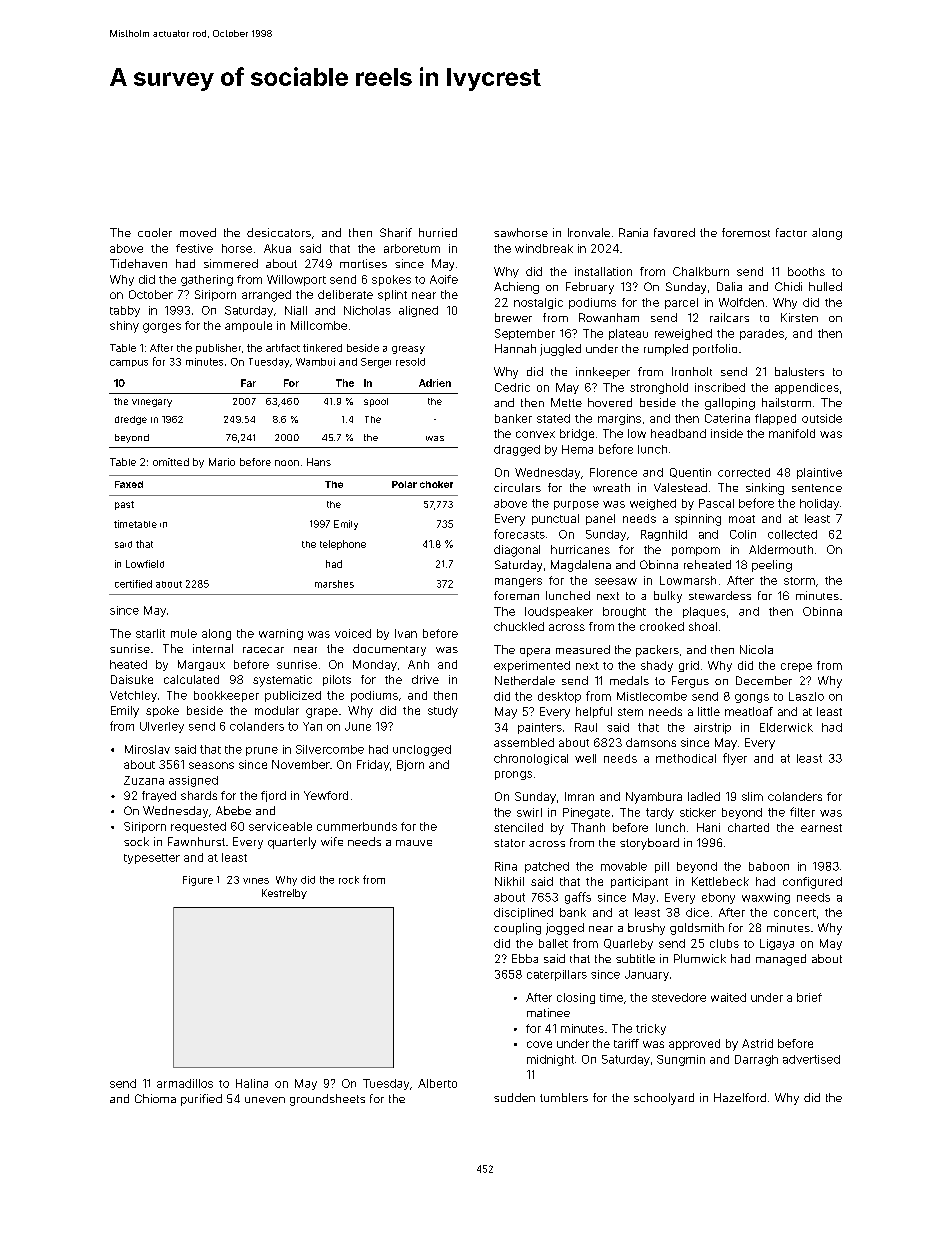 Image resolution: width=952 pixels, height=1233 pixels. Describe the element at coordinates (279, 232) in the image. I see `desiccators` at that location.
